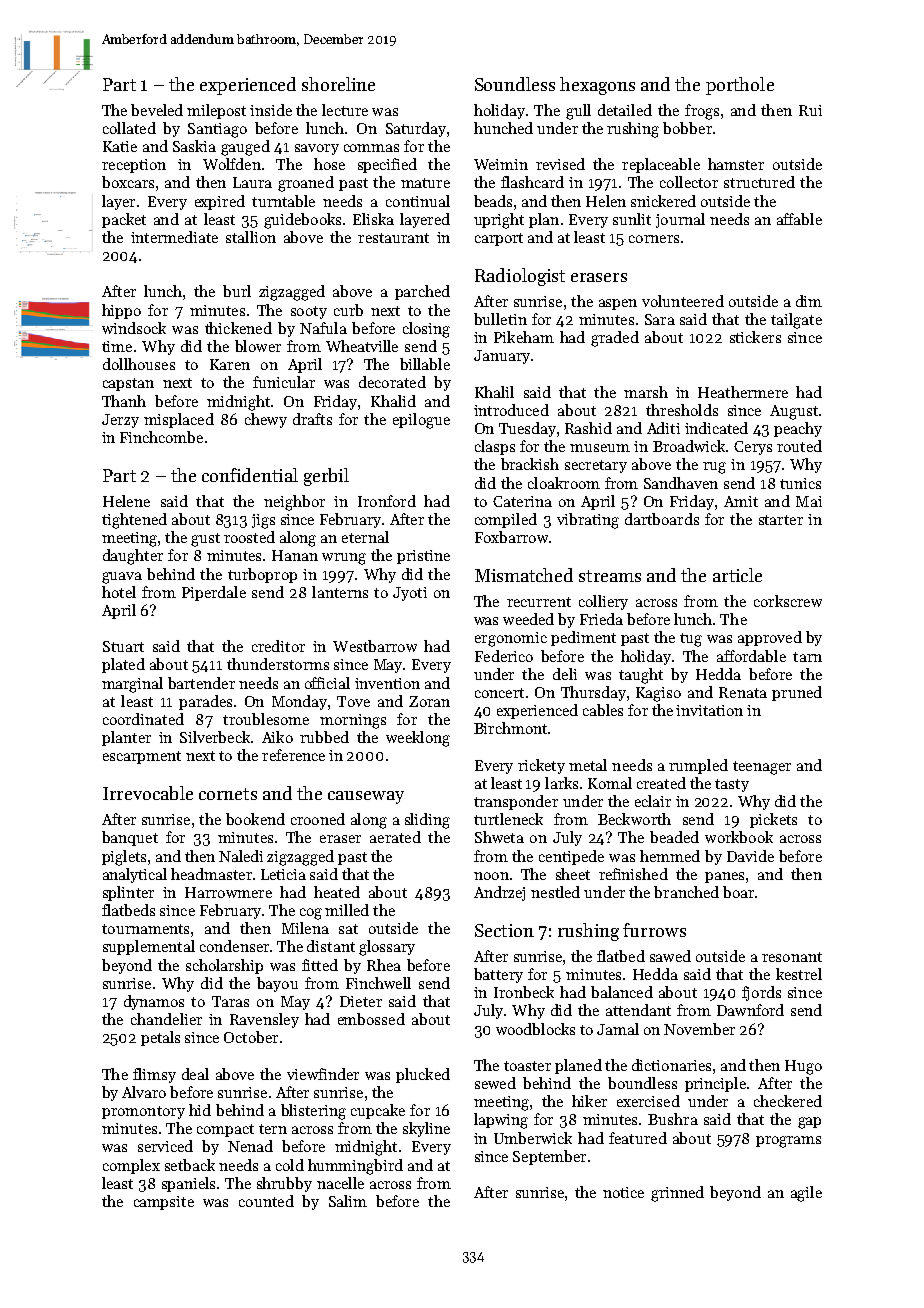 This screenshot has height=1308, width=924. I want to click on Heathermere, so click(743, 392).
